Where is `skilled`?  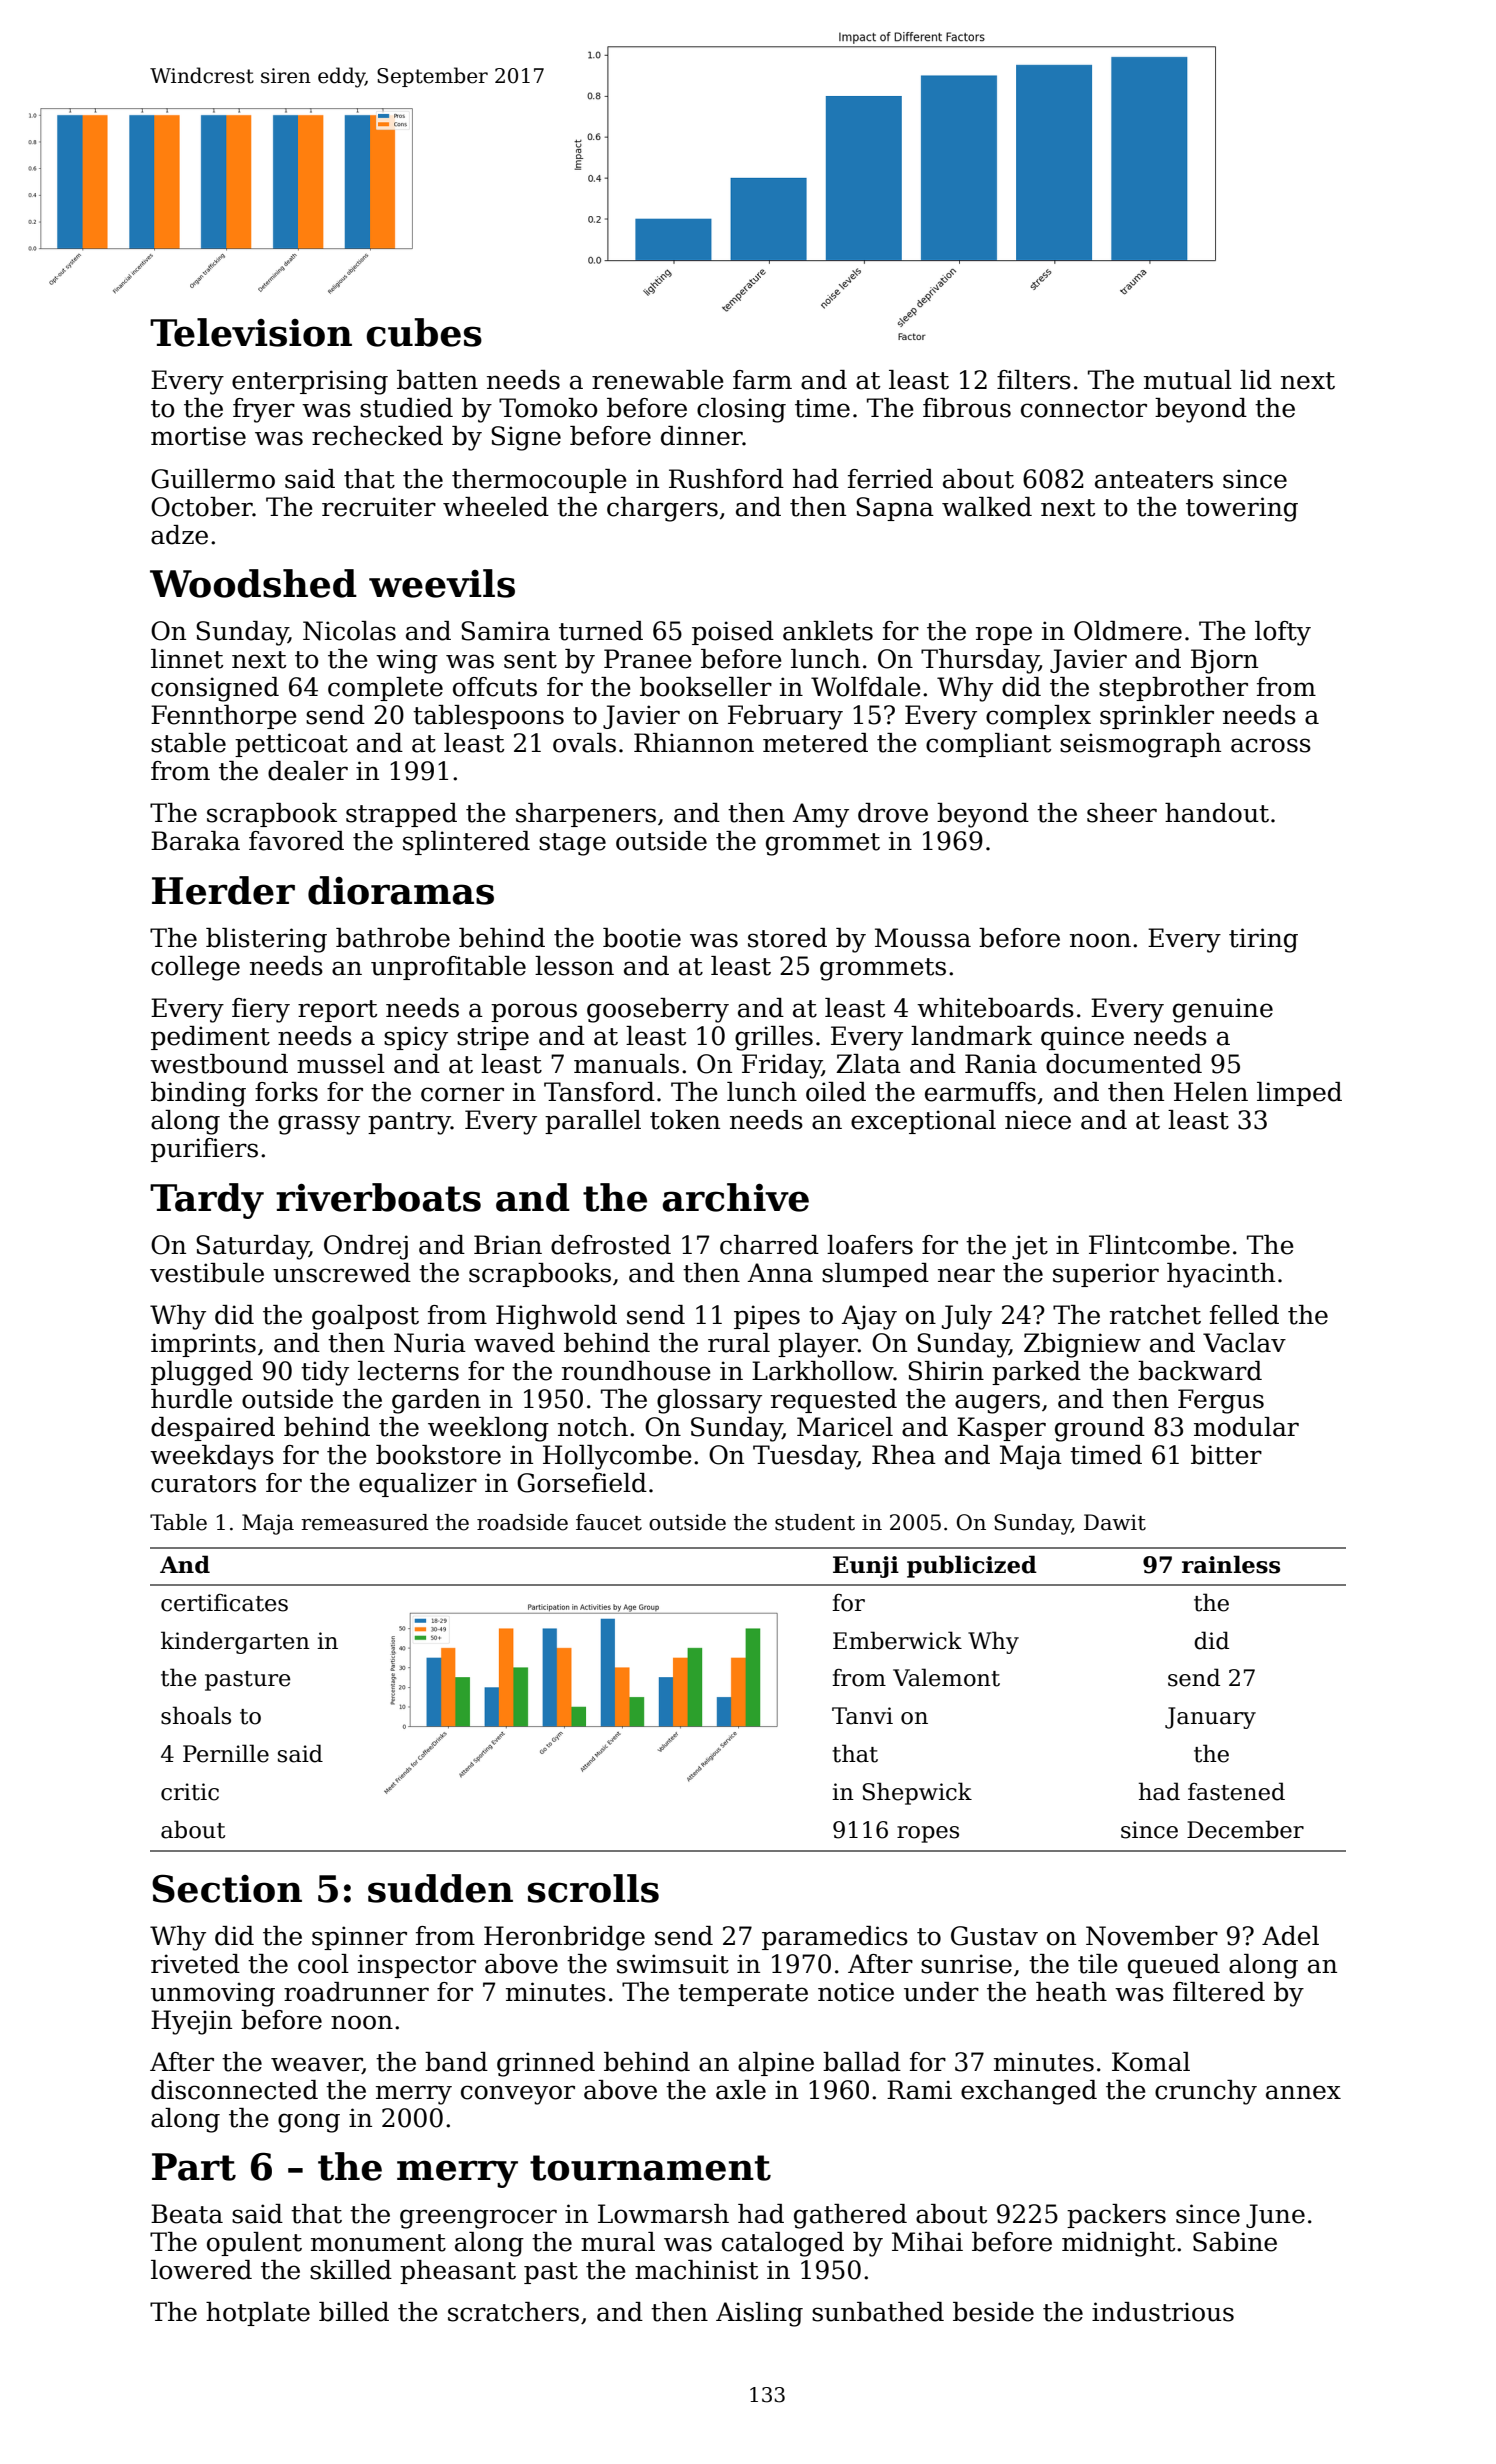
skilled is located at coordinates (351, 2270).
